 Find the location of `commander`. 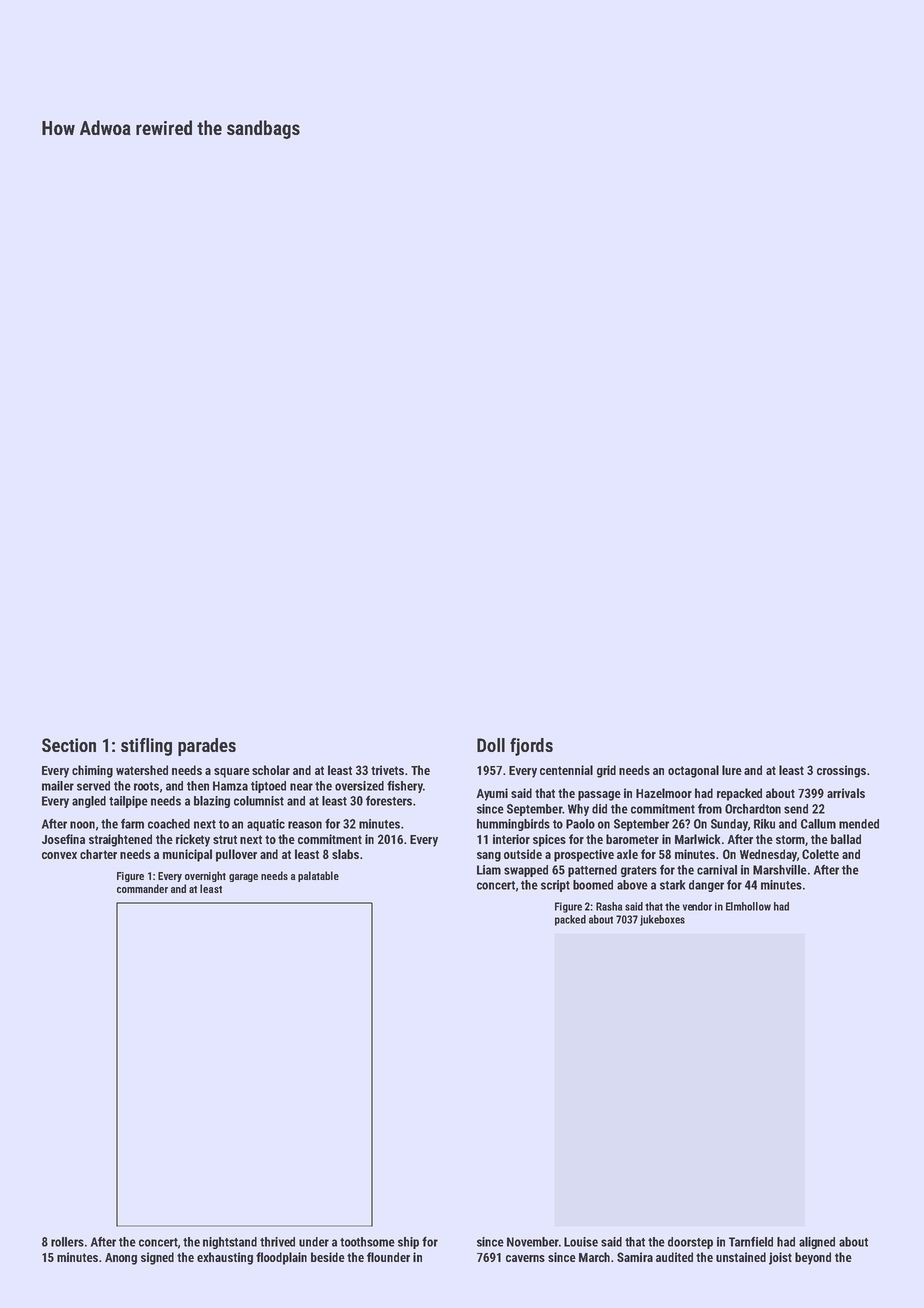

commander is located at coordinates (142, 888).
